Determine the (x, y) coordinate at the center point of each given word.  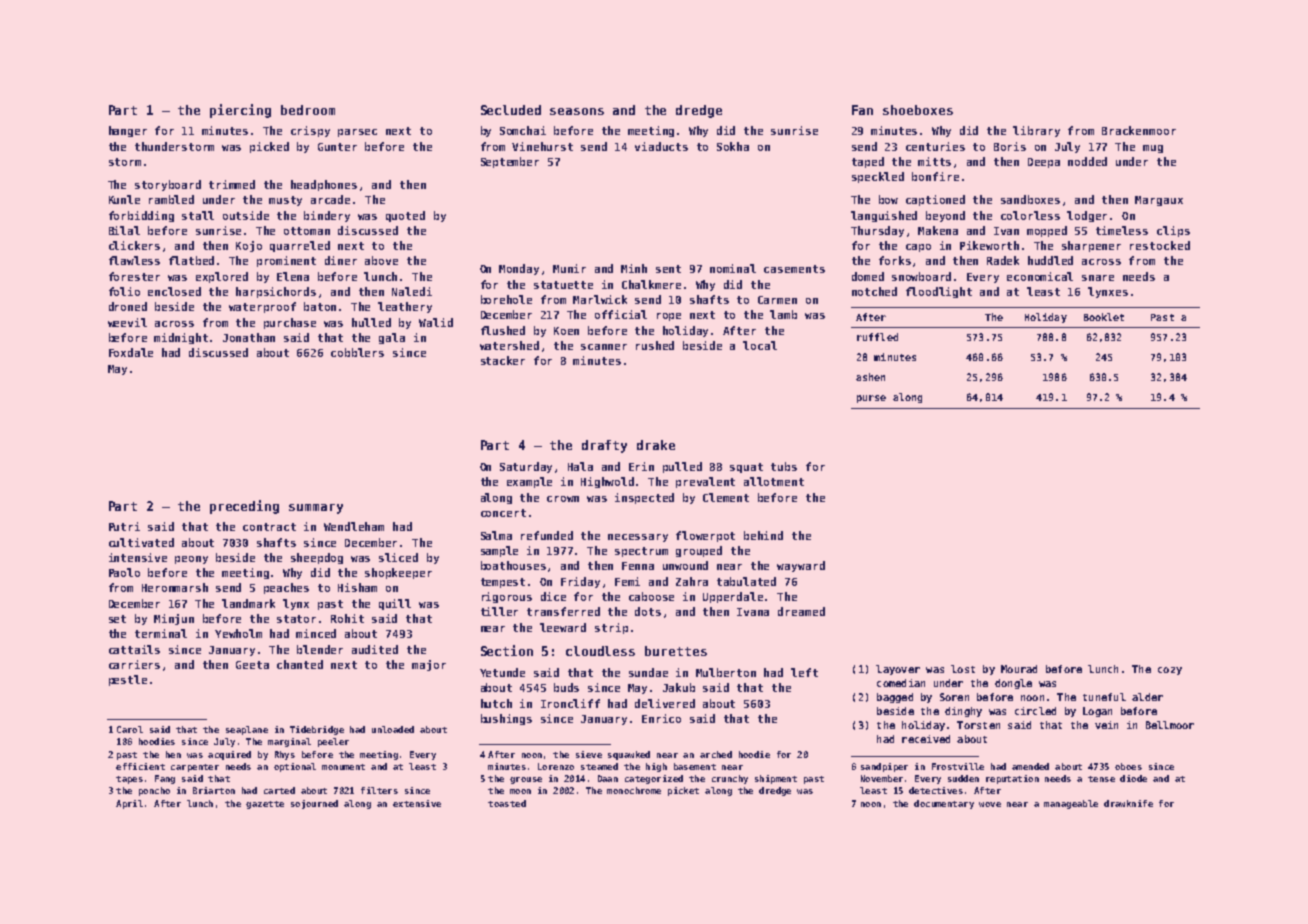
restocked (1160, 245)
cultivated (141, 542)
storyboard (168, 185)
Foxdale (131, 352)
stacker (503, 360)
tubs (784, 466)
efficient (140, 766)
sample (499, 551)
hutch (496, 703)
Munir (569, 268)
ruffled (877, 337)
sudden (963, 778)
